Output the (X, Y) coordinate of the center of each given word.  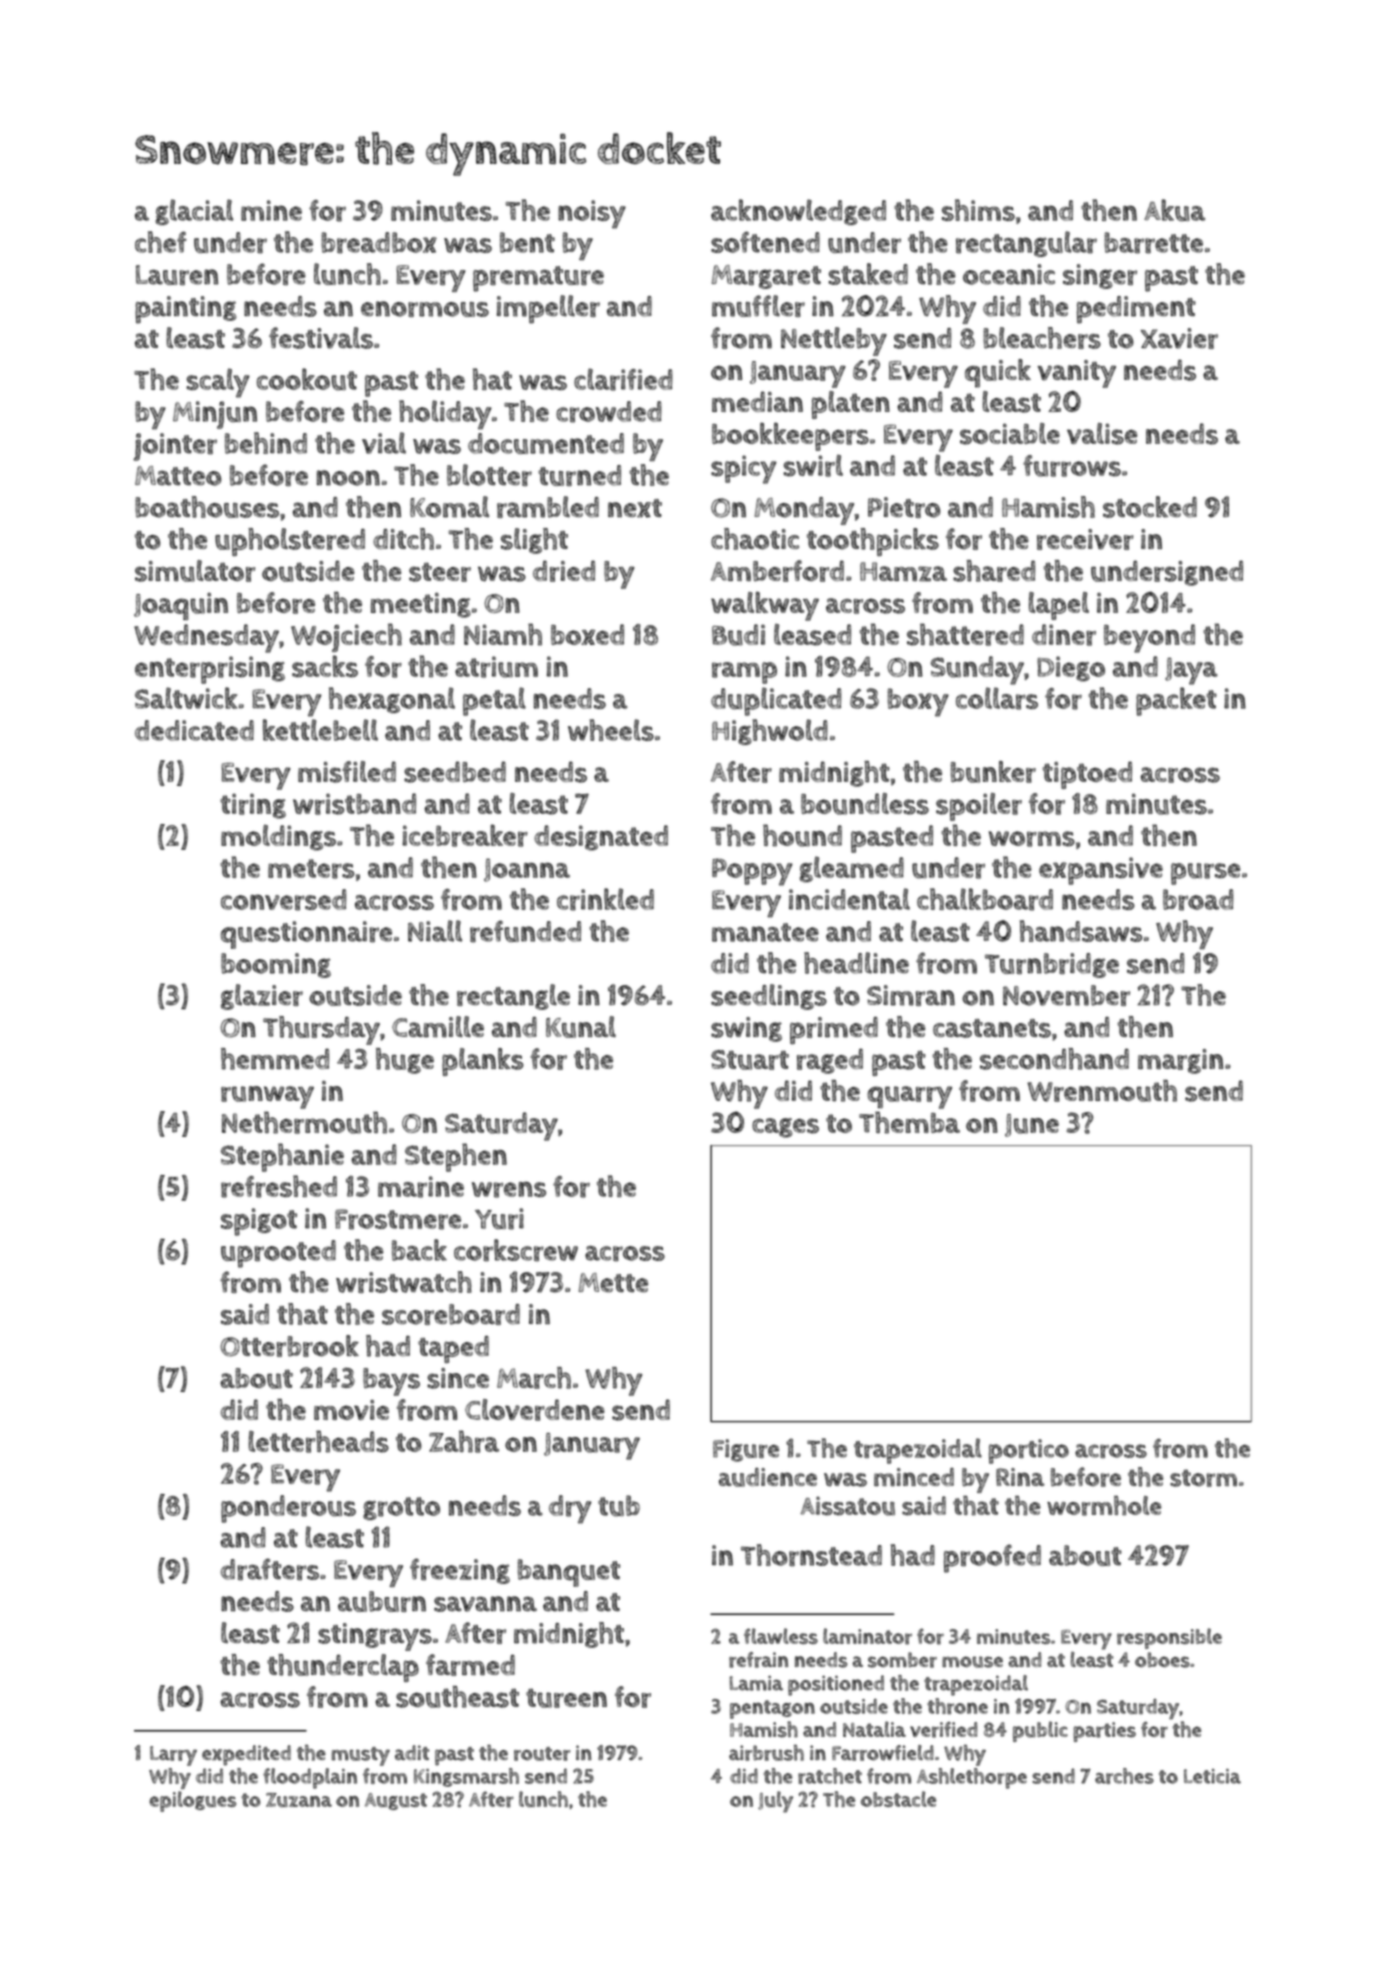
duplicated (776, 701)
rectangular (1026, 244)
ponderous (288, 1509)
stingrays (375, 1637)
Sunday (977, 670)
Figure (746, 1450)
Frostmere (398, 1219)
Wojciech (346, 637)
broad (1198, 900)
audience (768, 1477)
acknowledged (798, 212)
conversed (283, 900)
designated (601, 838)
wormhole (1104, 1506)
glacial (194, 212)
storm (1203, 1478)
